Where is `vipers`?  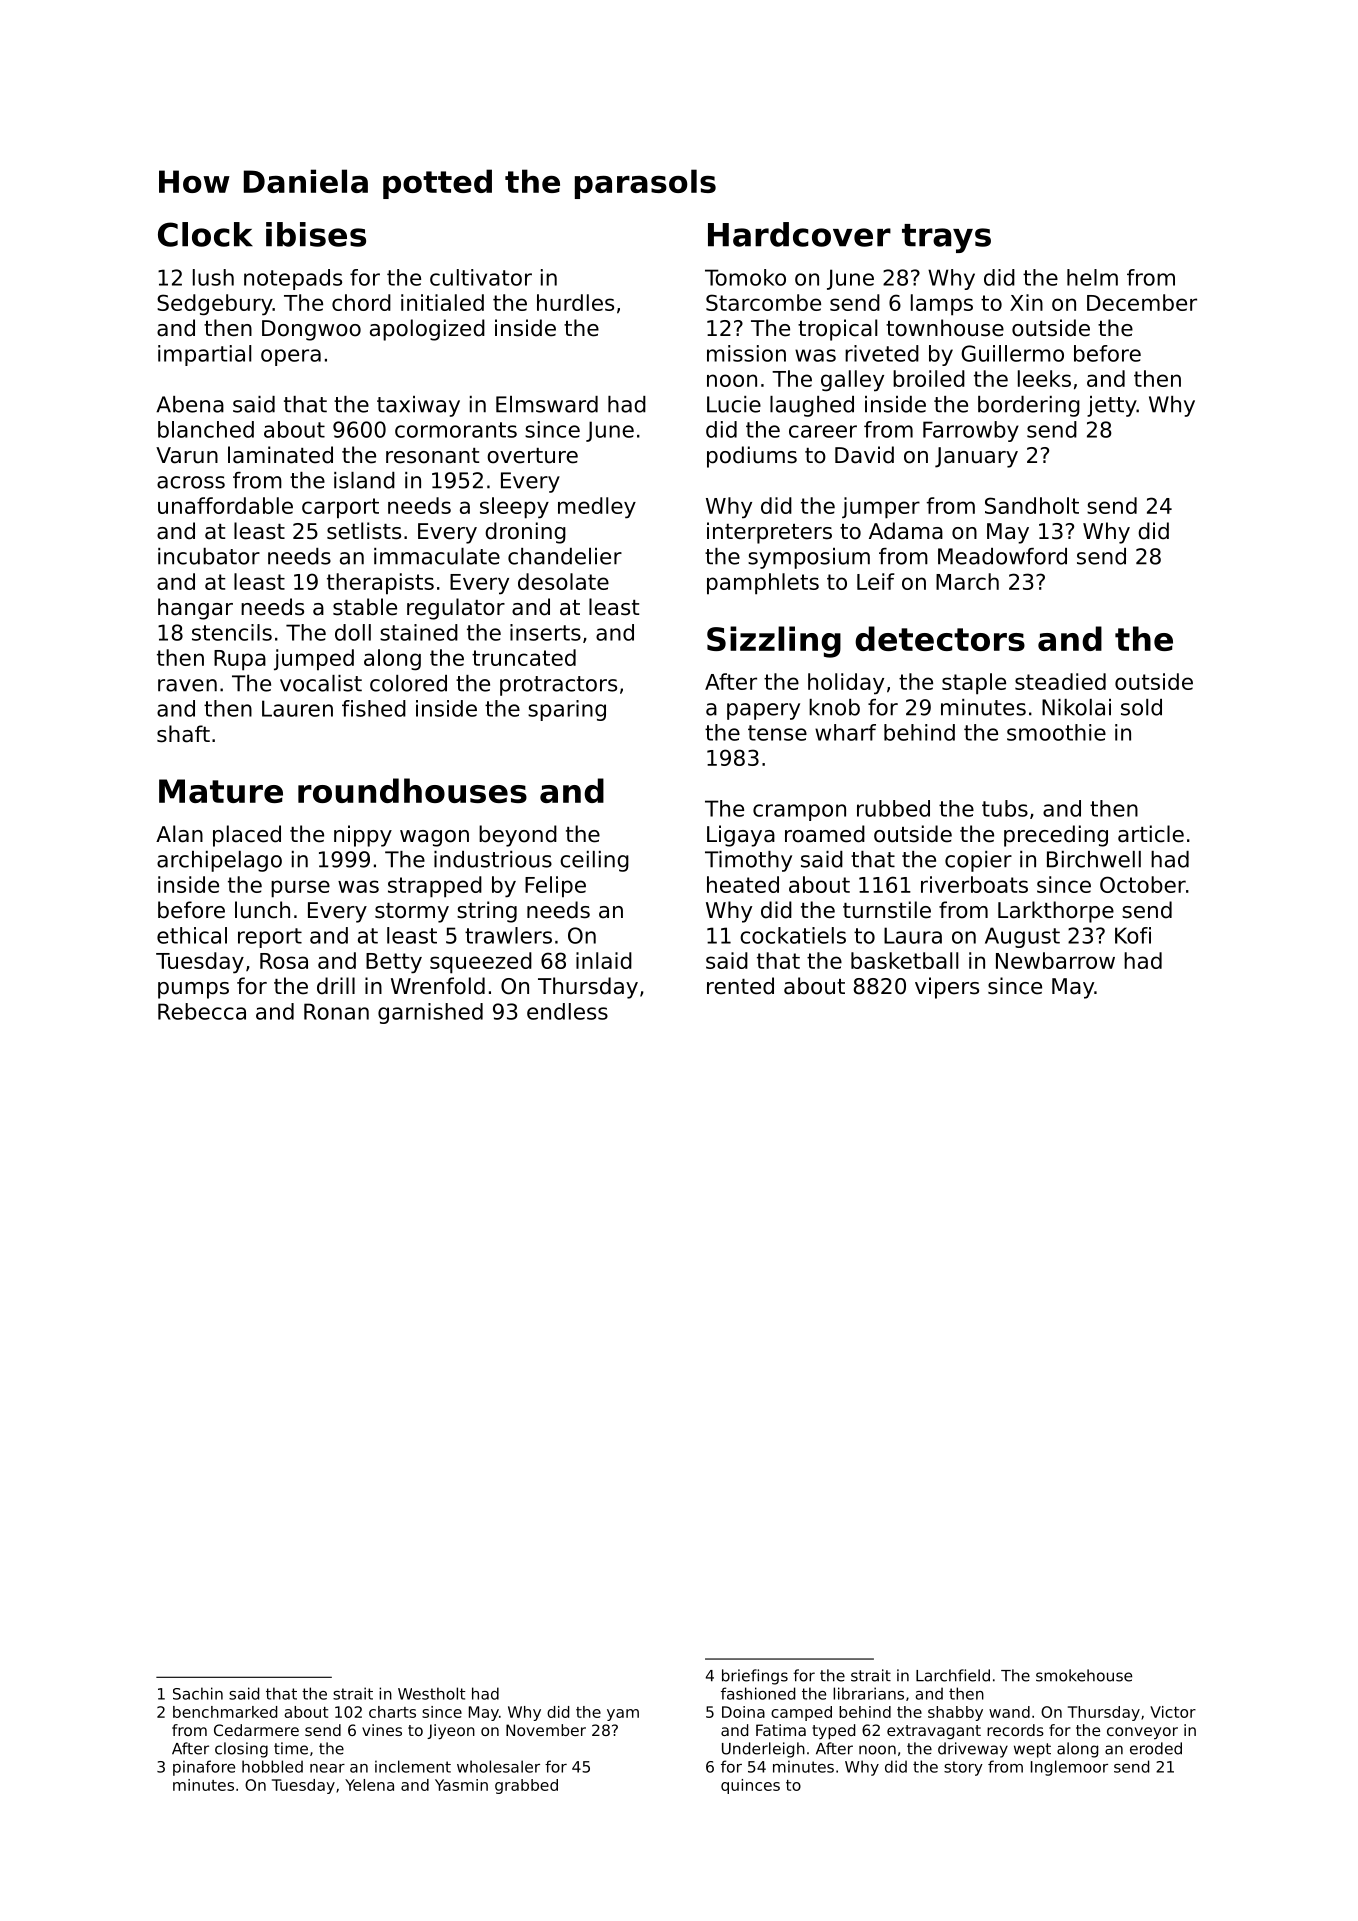 vipers is located at coordinates (947, 988).
